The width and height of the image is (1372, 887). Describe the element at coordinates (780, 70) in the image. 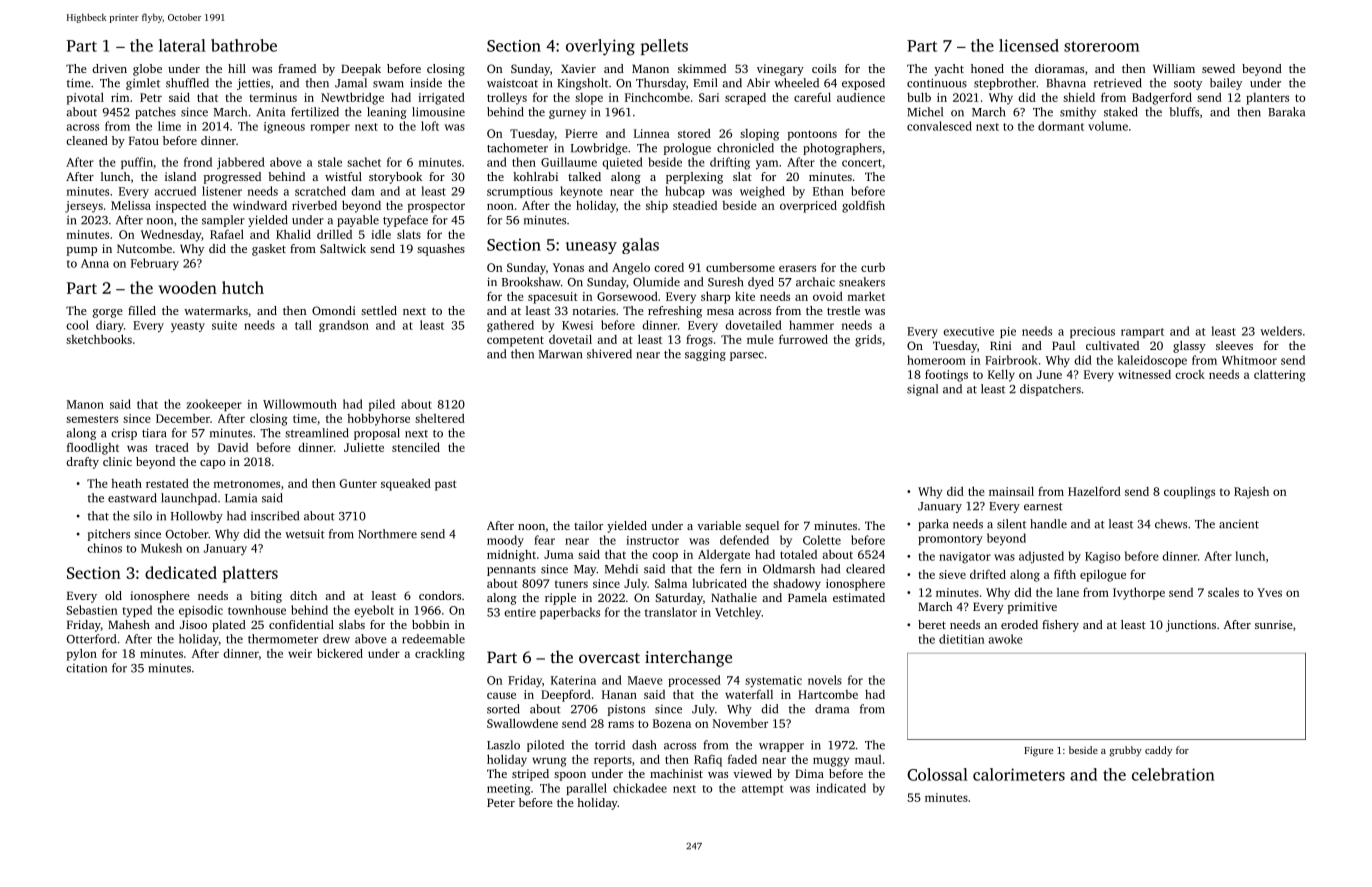

I see `vinegary` at that location.
